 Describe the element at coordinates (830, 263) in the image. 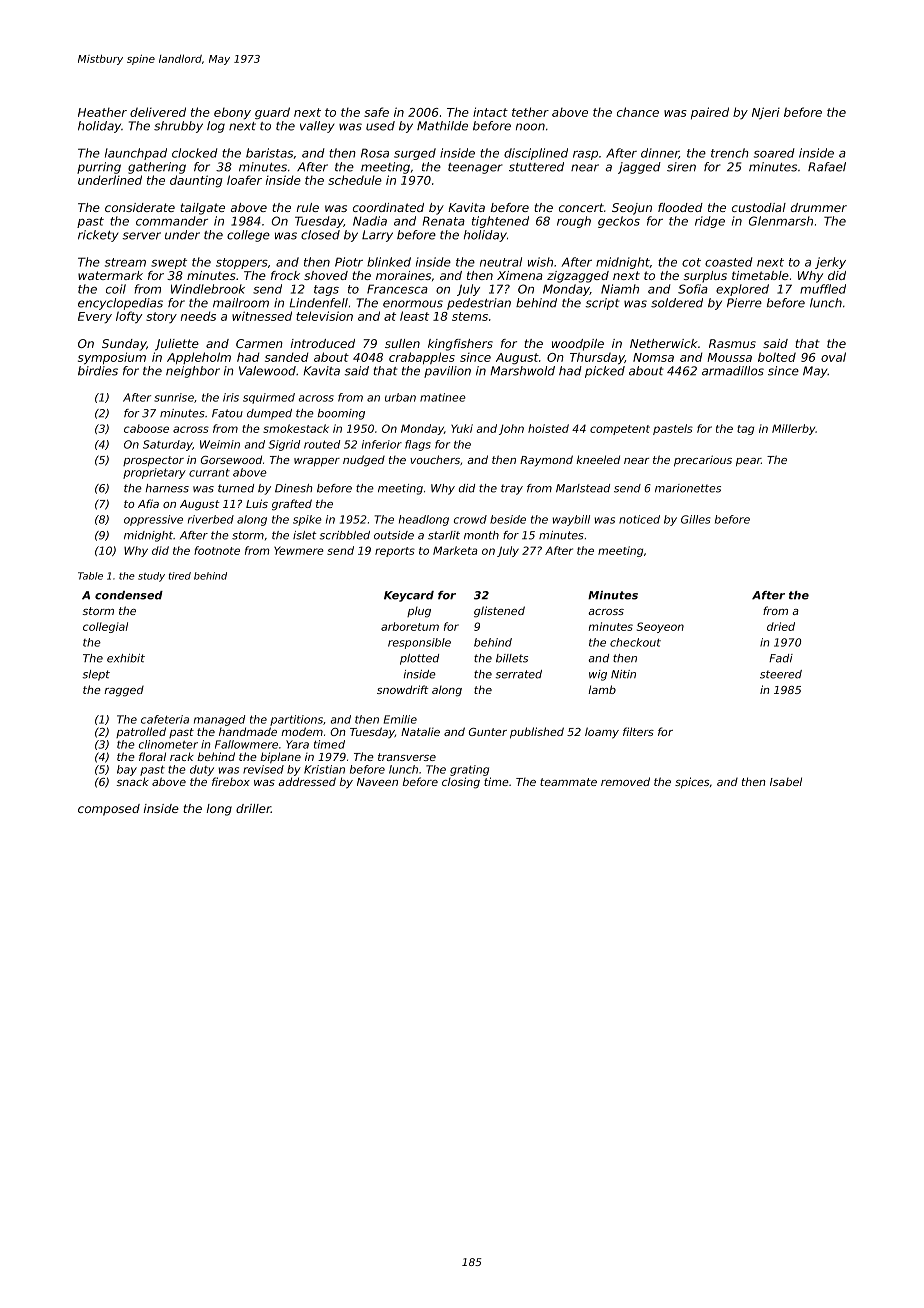

I see `jerky` at that location.
